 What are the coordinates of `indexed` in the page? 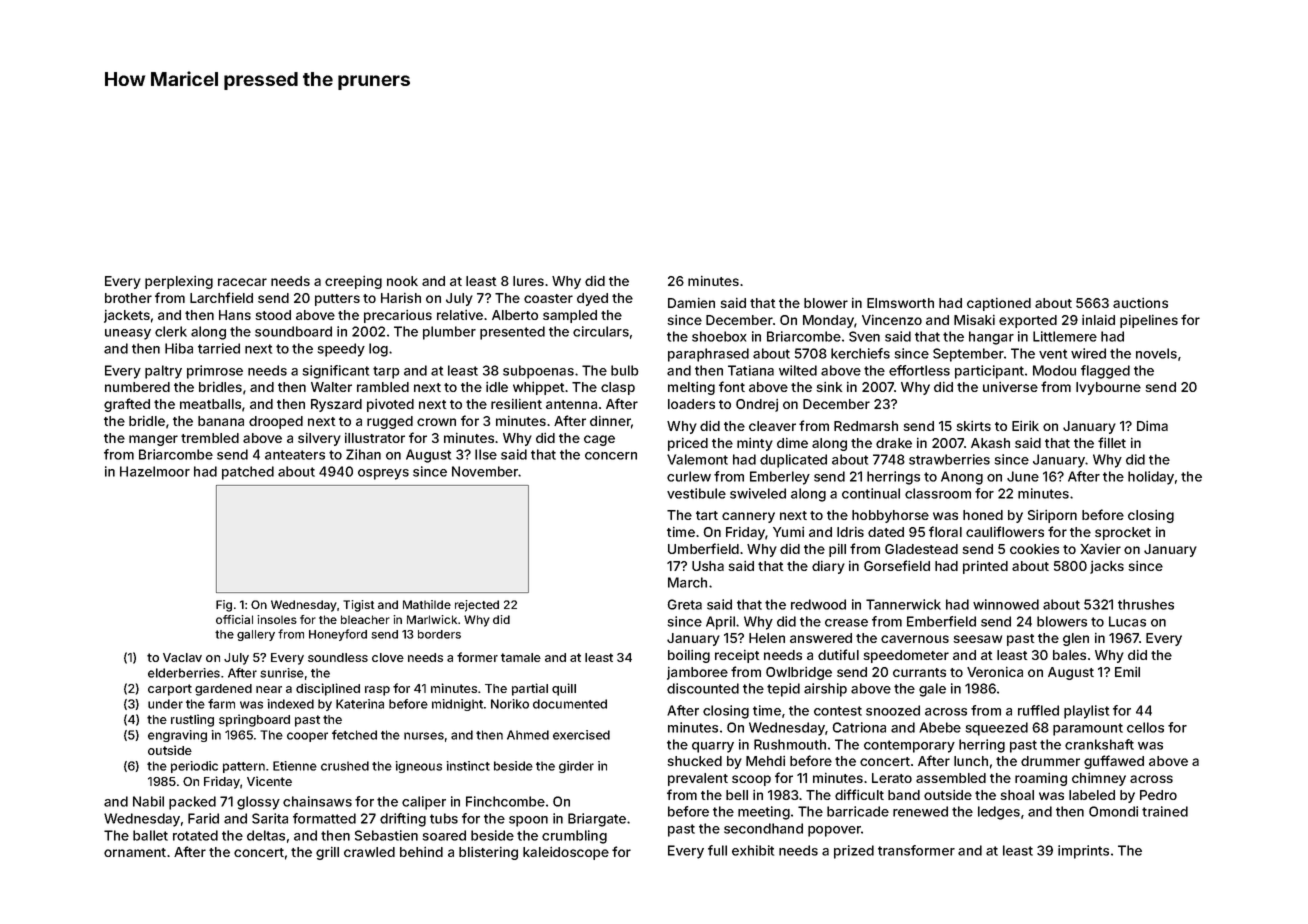 It's located at (290, 704).
